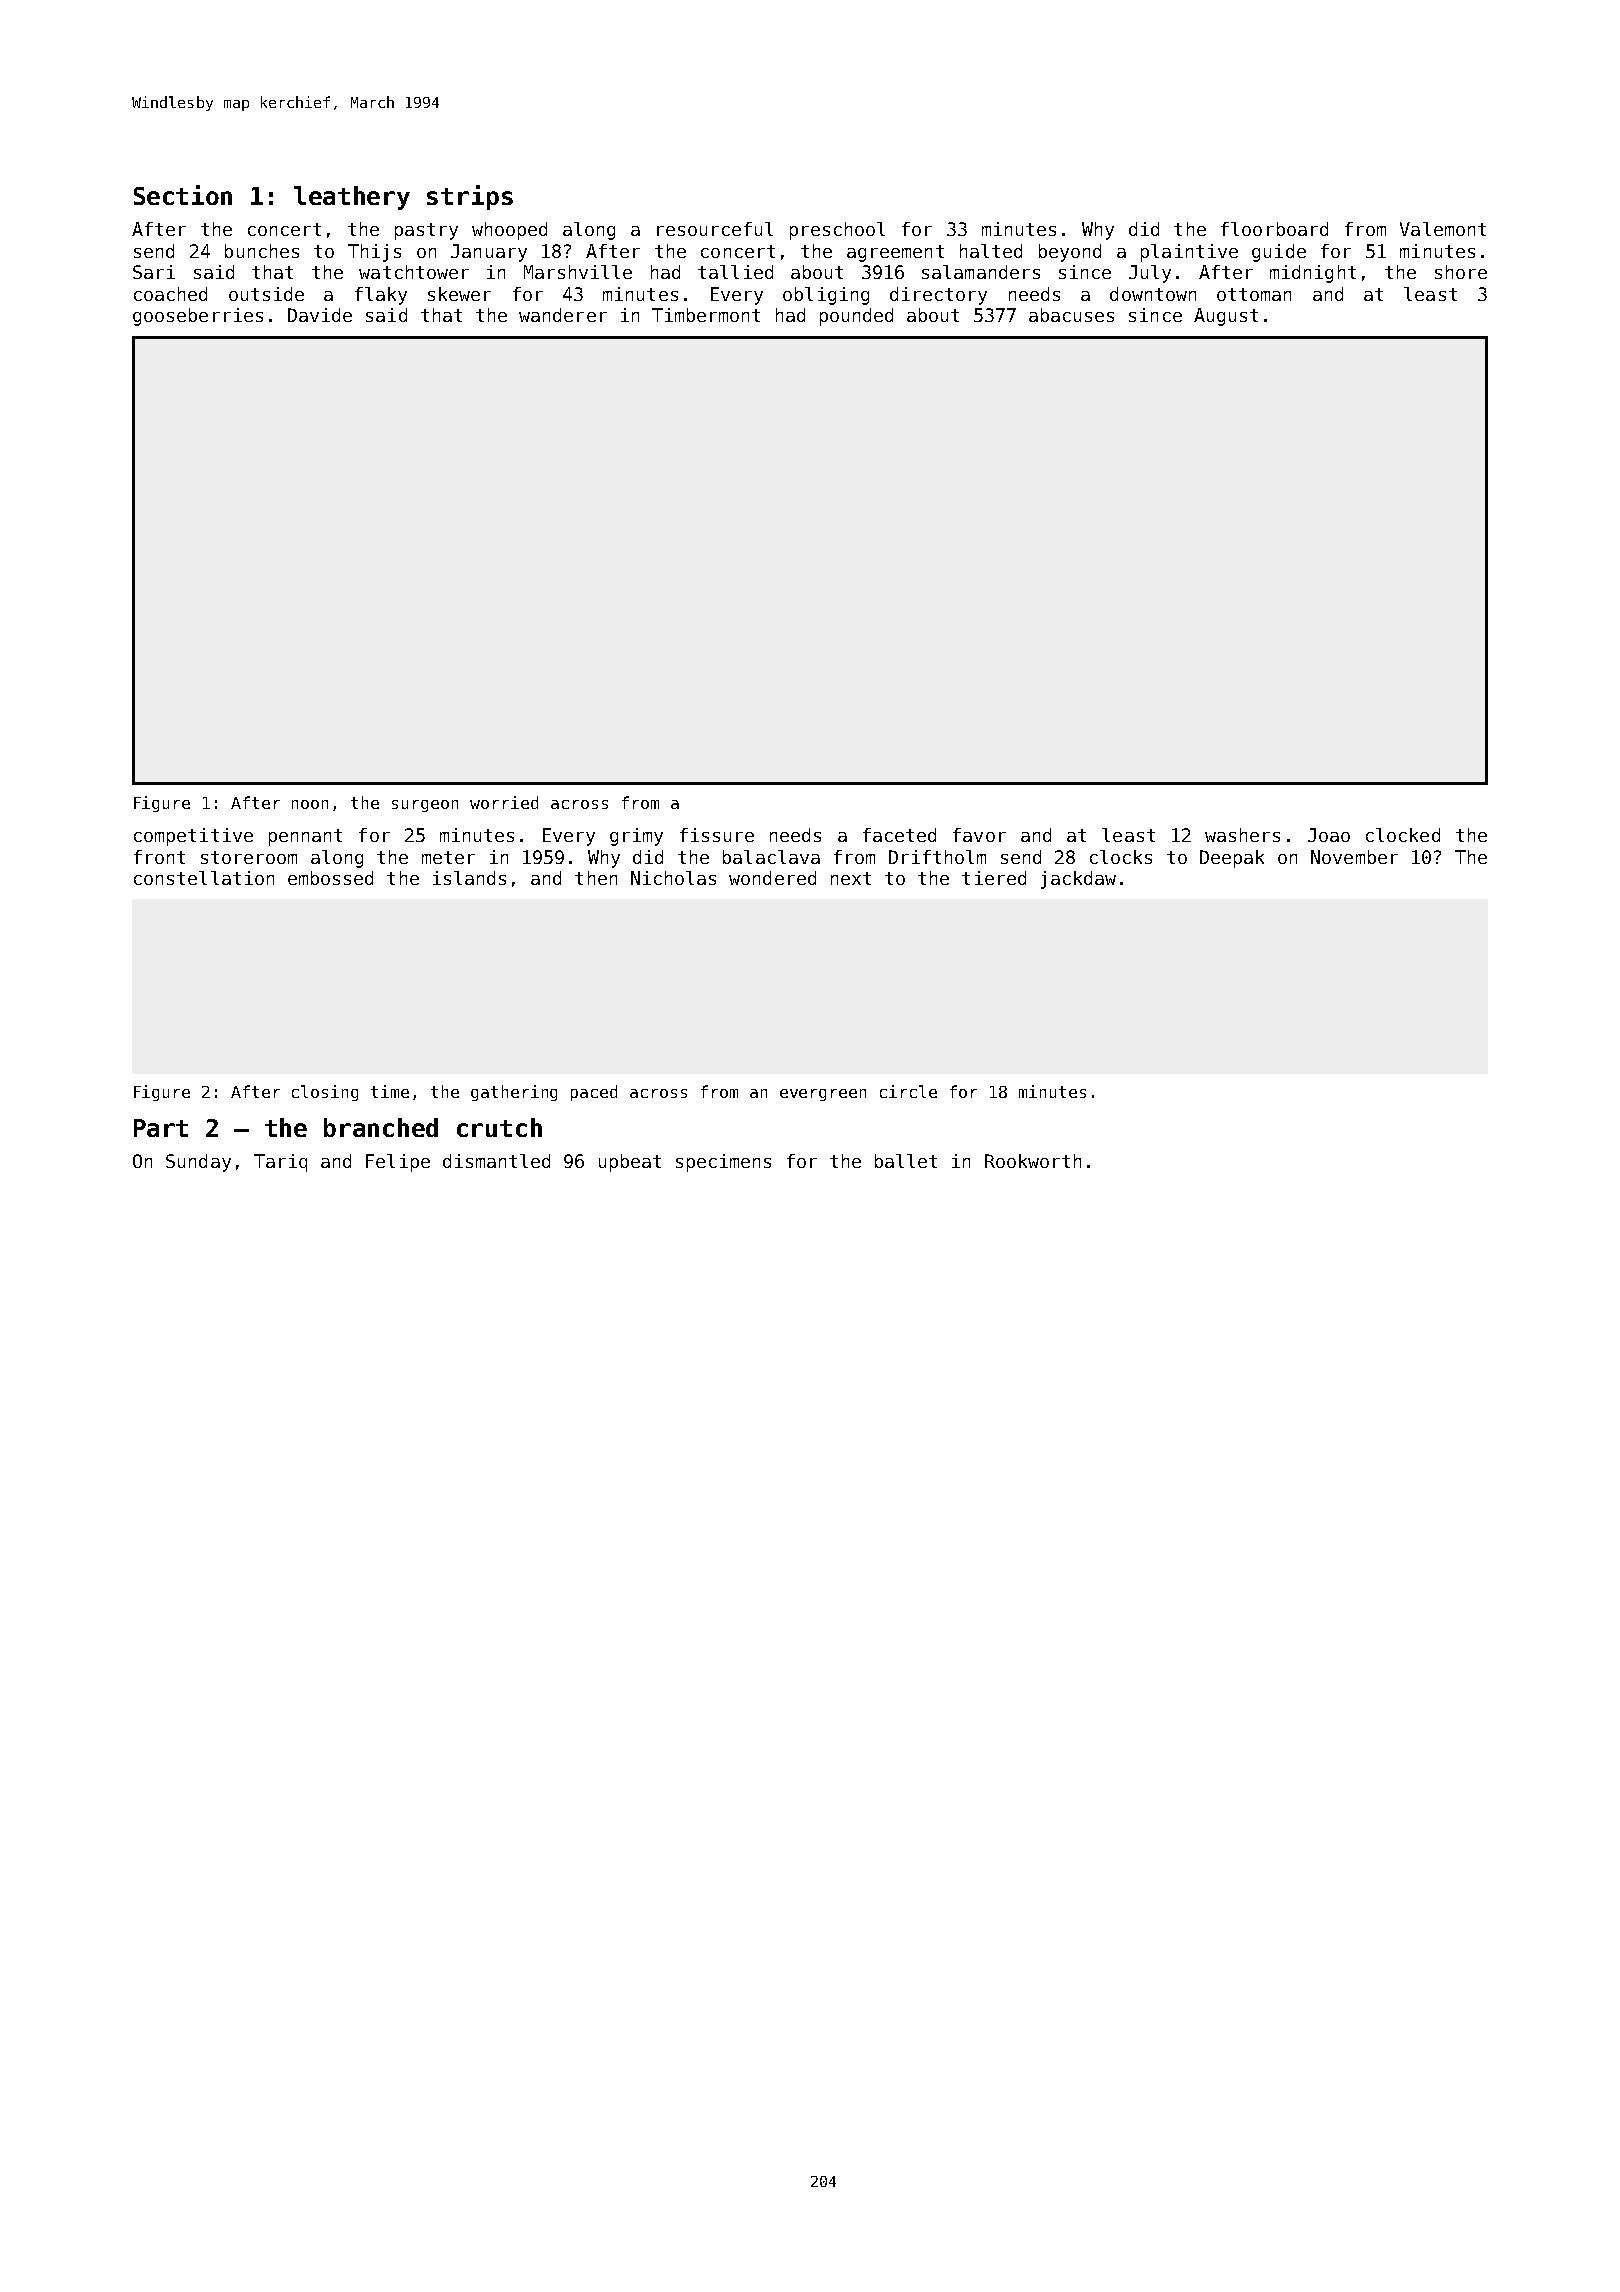 The image size is (1620, 2292). I want to click on meter, so click(448, 857).
